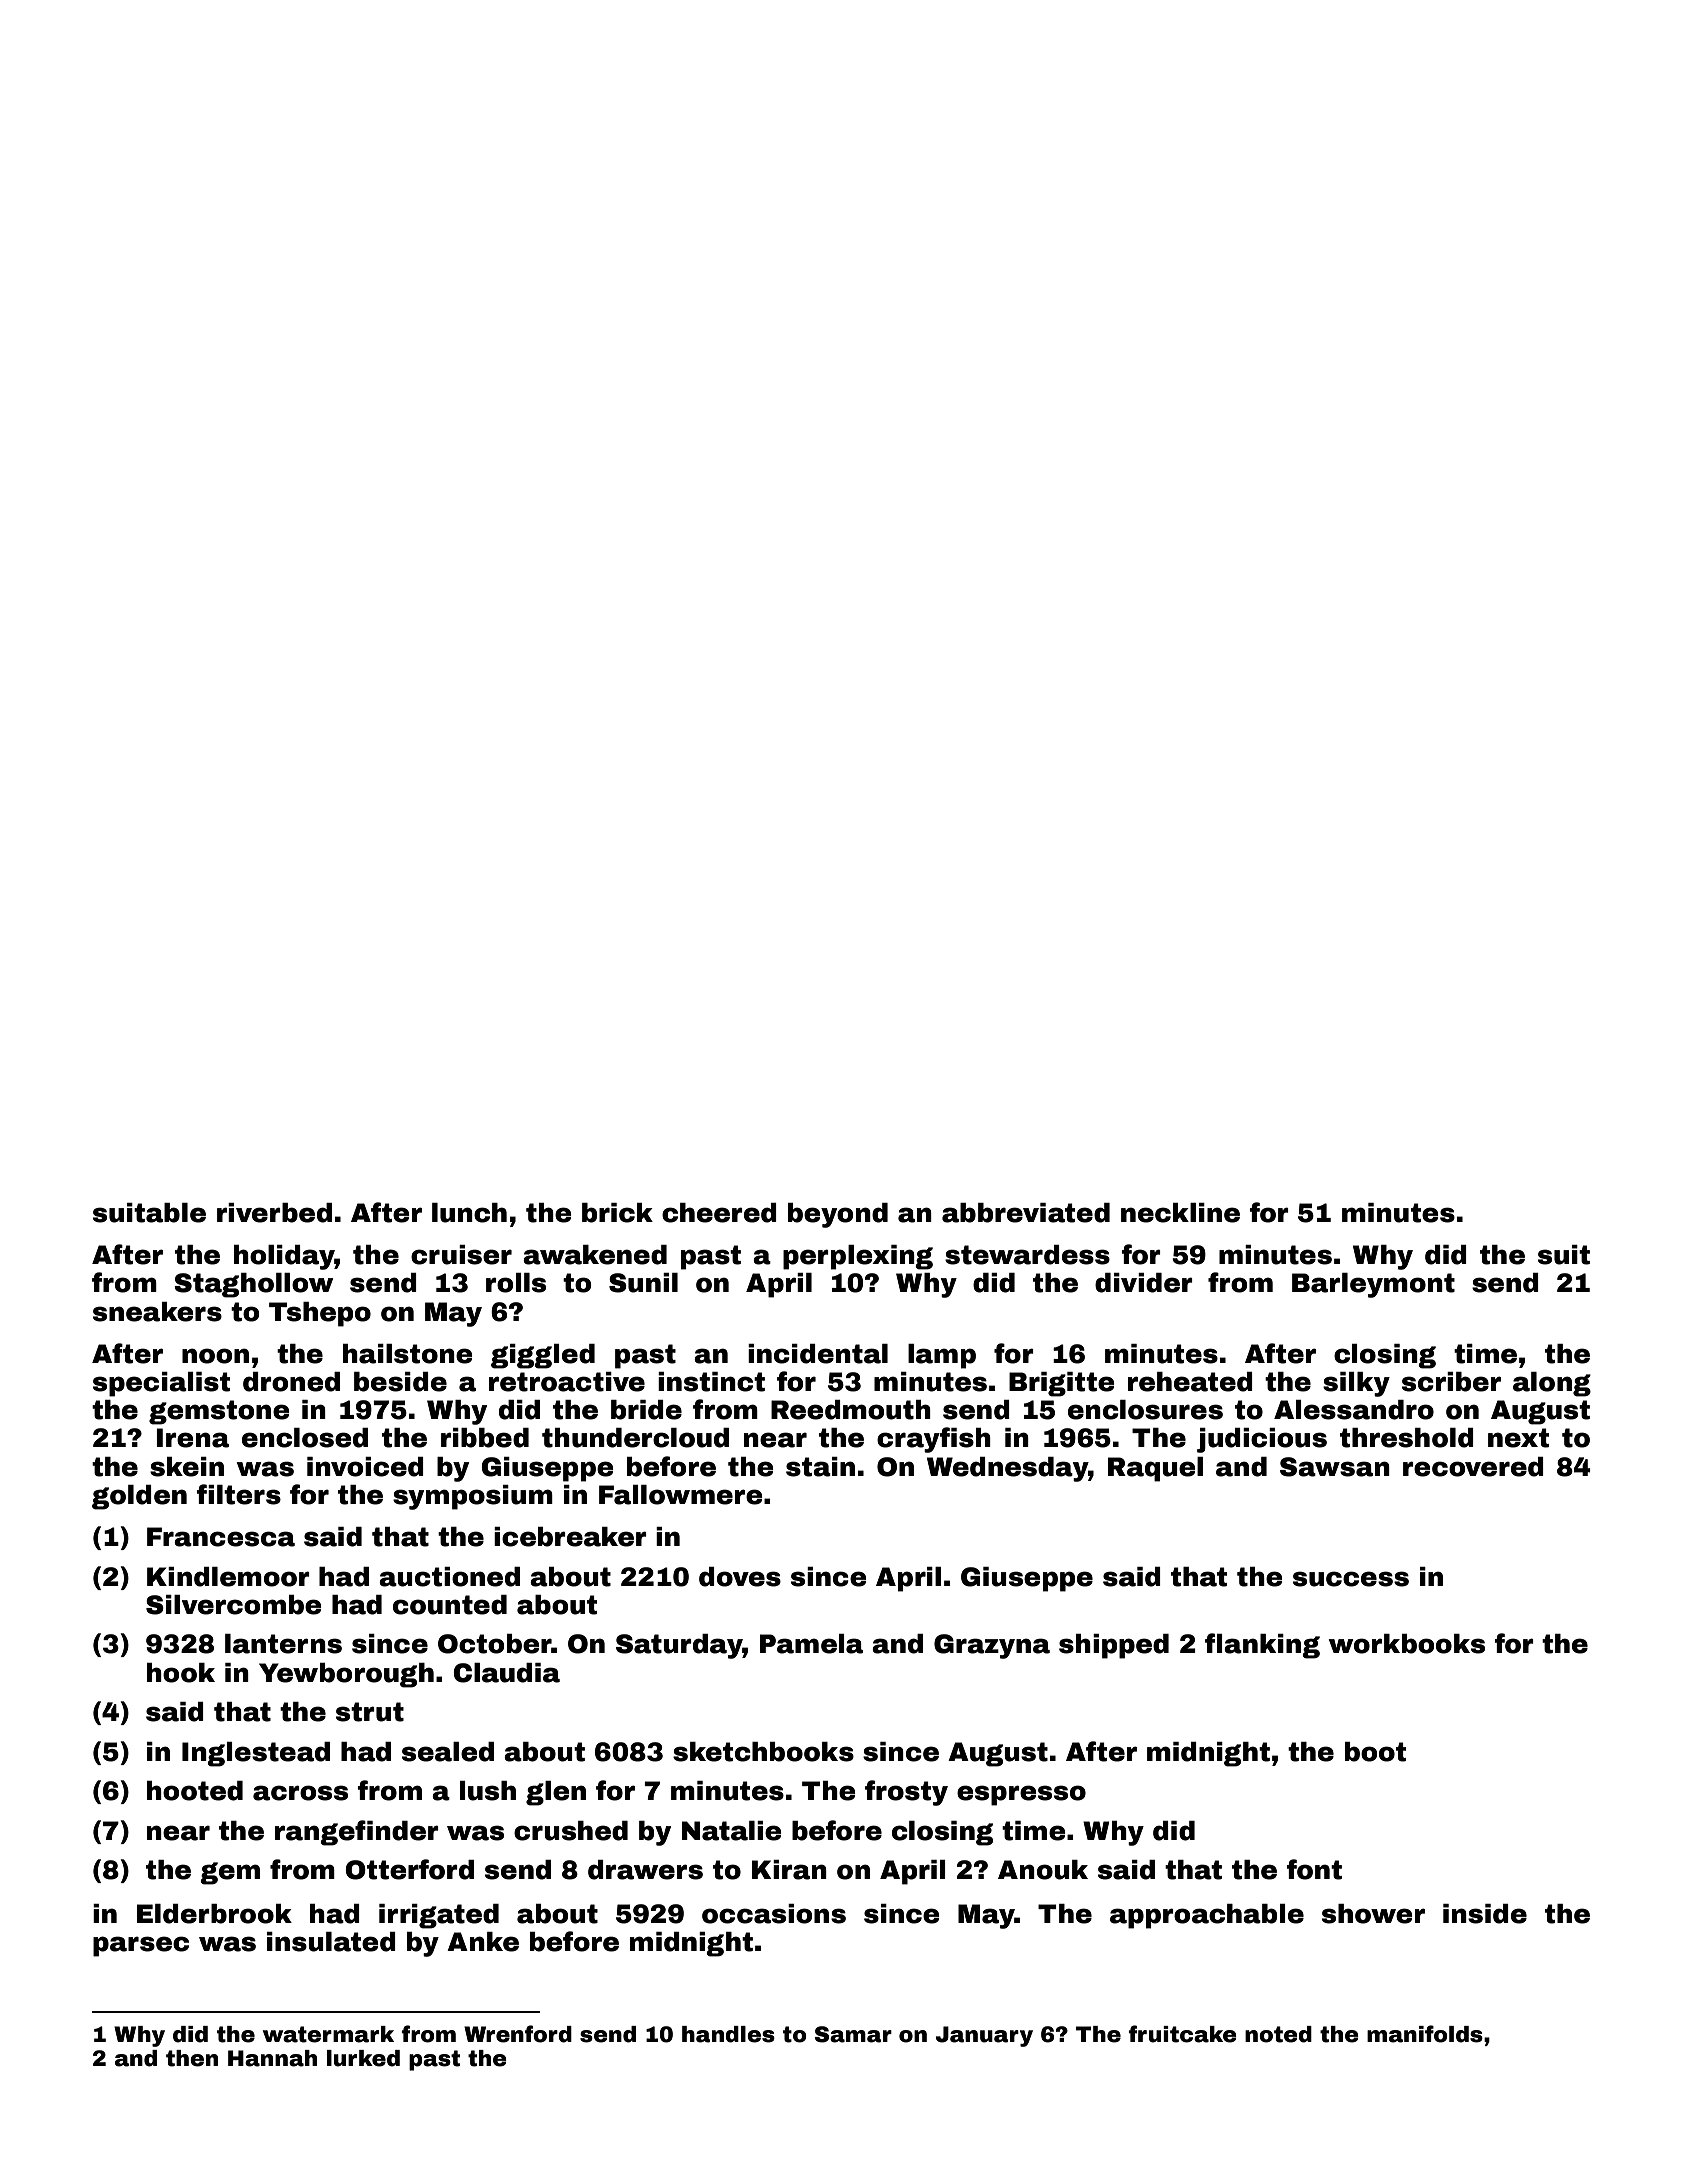  I want to click on boot, so click(1375, 1752).
